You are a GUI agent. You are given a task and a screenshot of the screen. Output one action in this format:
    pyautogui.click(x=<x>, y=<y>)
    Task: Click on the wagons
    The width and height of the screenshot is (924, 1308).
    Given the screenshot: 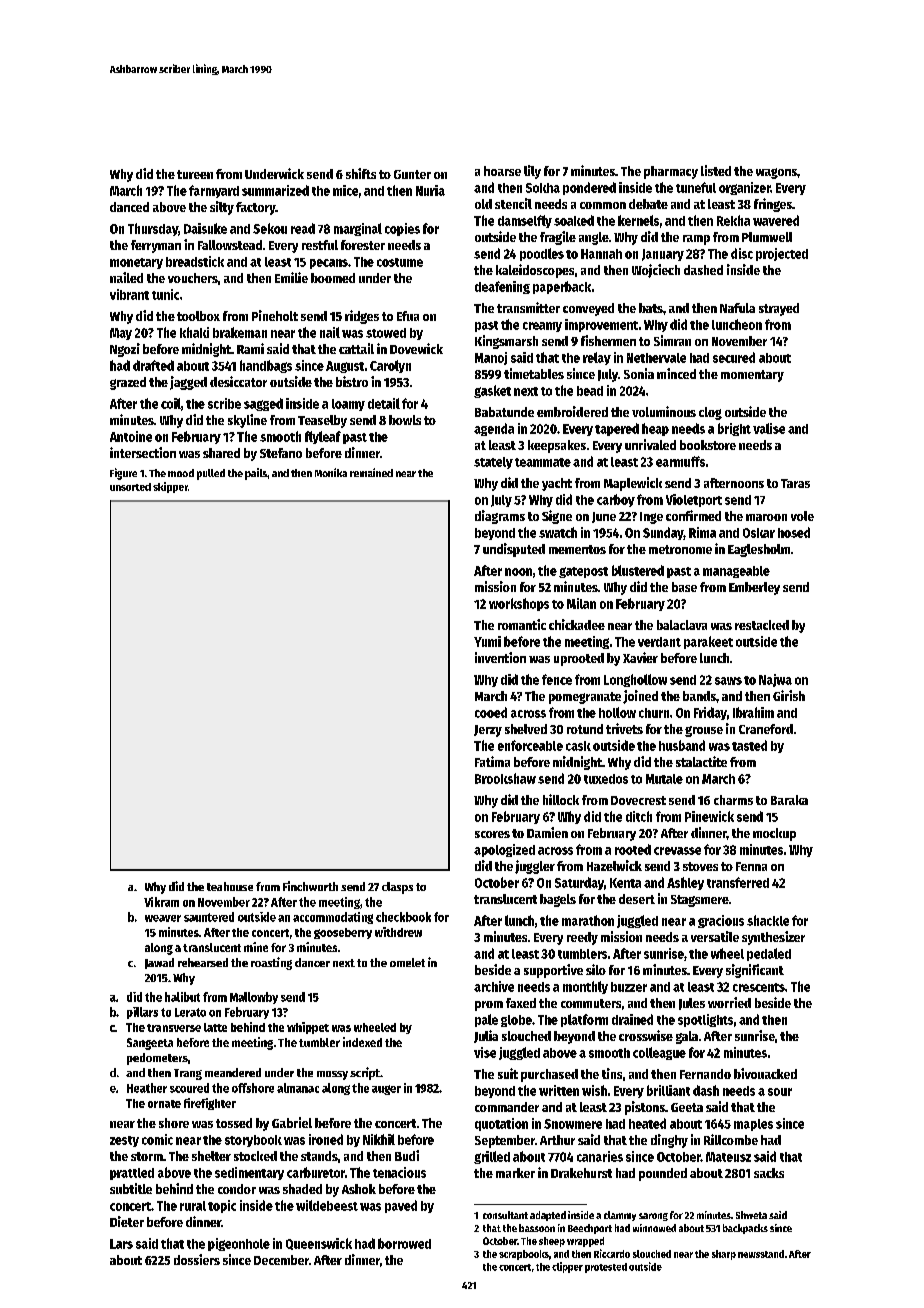 What is the action you would take?
    pyautogui.click(x=776, y=173)
